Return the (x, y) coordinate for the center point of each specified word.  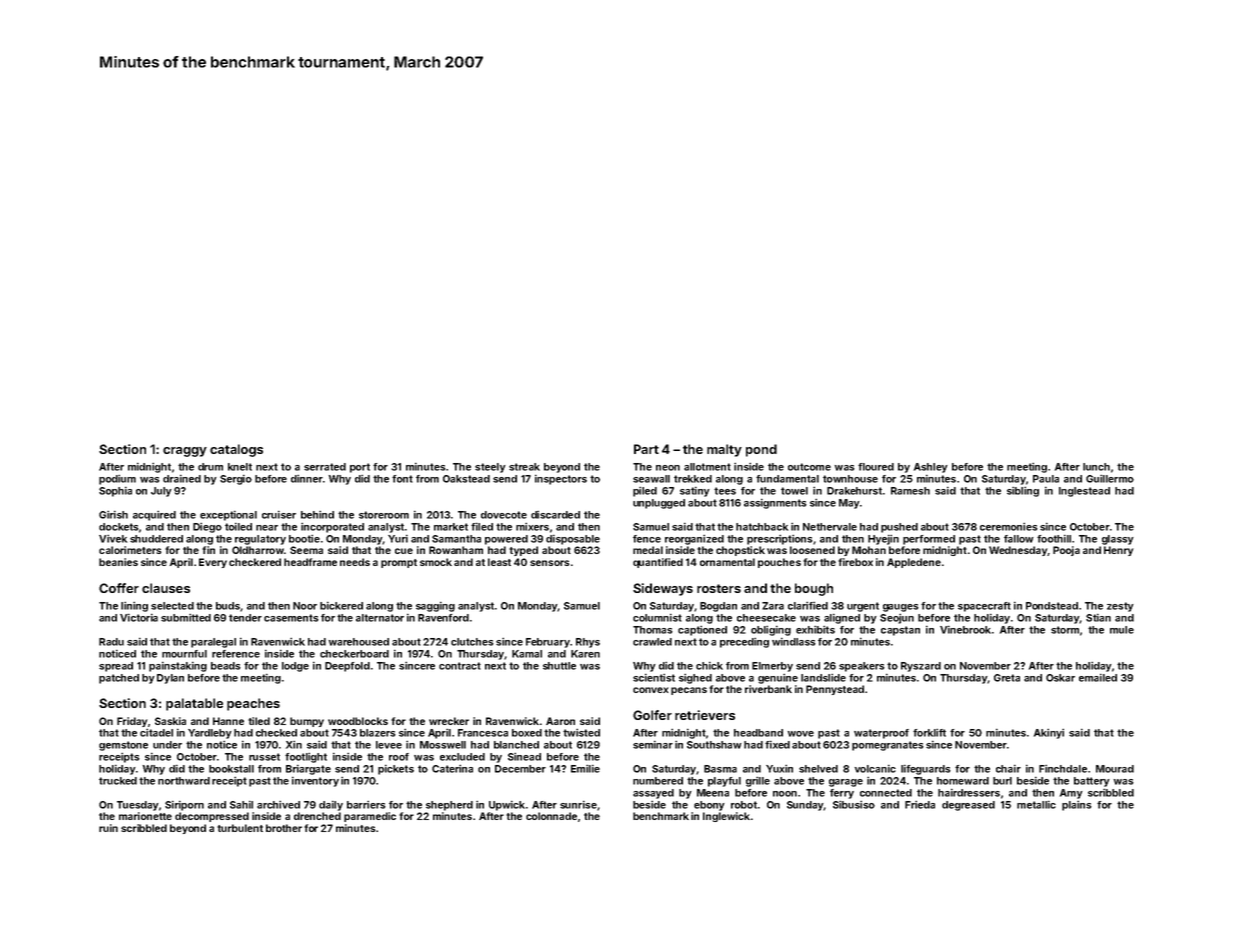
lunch (1096, 467)
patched (119, 679)
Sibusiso (854, 804)
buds (228, 606)
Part (646, 449)
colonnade (551, 816)
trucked (118, 781)
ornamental (727, 562)
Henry (1118, 551)
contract (460, 666)
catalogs (236, 450)
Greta (1007, 678)
